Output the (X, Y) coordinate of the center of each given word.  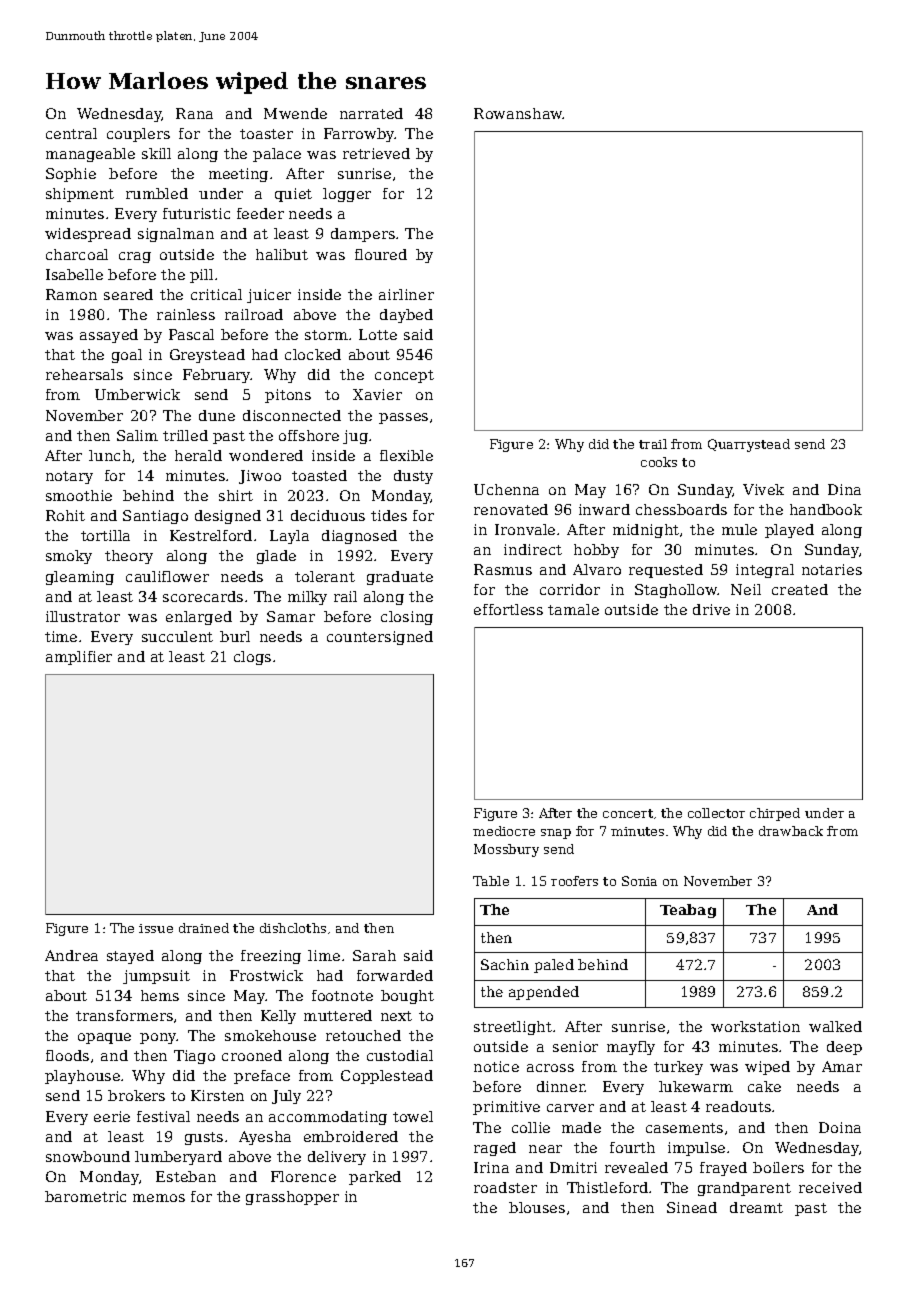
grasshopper (292, 1198)
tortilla (105, 535)
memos (159, 1198)
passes (403, 418)
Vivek (763, 489)
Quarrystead (749, 445)
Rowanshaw (518, 113)
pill (201, 276)
